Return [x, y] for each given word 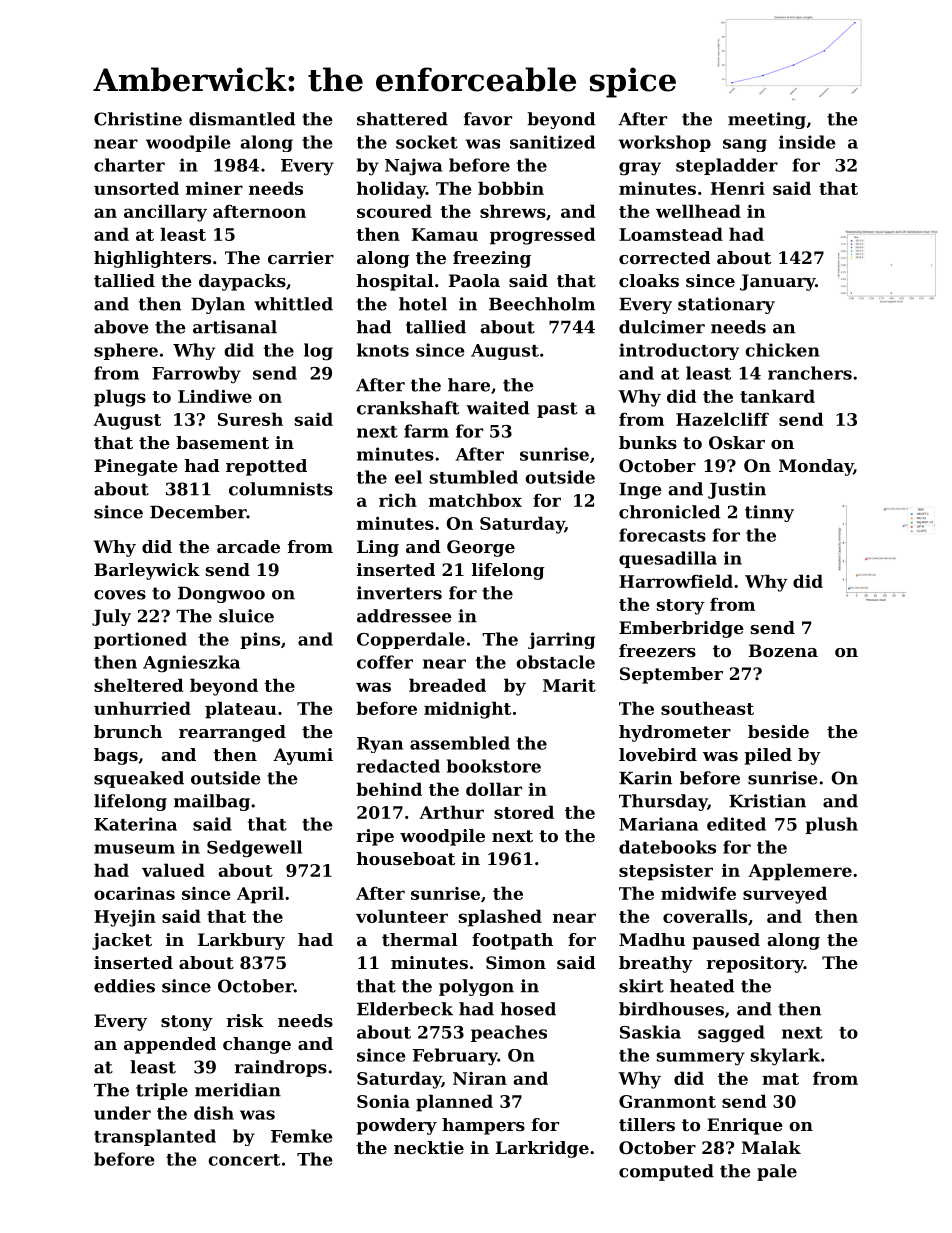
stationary [726, 305]
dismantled [242, 119]
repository [755, 964]
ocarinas [134, 893]
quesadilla [668, 559]
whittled [293, 304]
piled [768, 756]
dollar [494, 789]
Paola [474, 280]
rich [398, 500]
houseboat [406, 858]
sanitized [552, 142]
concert [244, 1160]
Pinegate [136, 467]
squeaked [139, 779]
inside [807, 142]
